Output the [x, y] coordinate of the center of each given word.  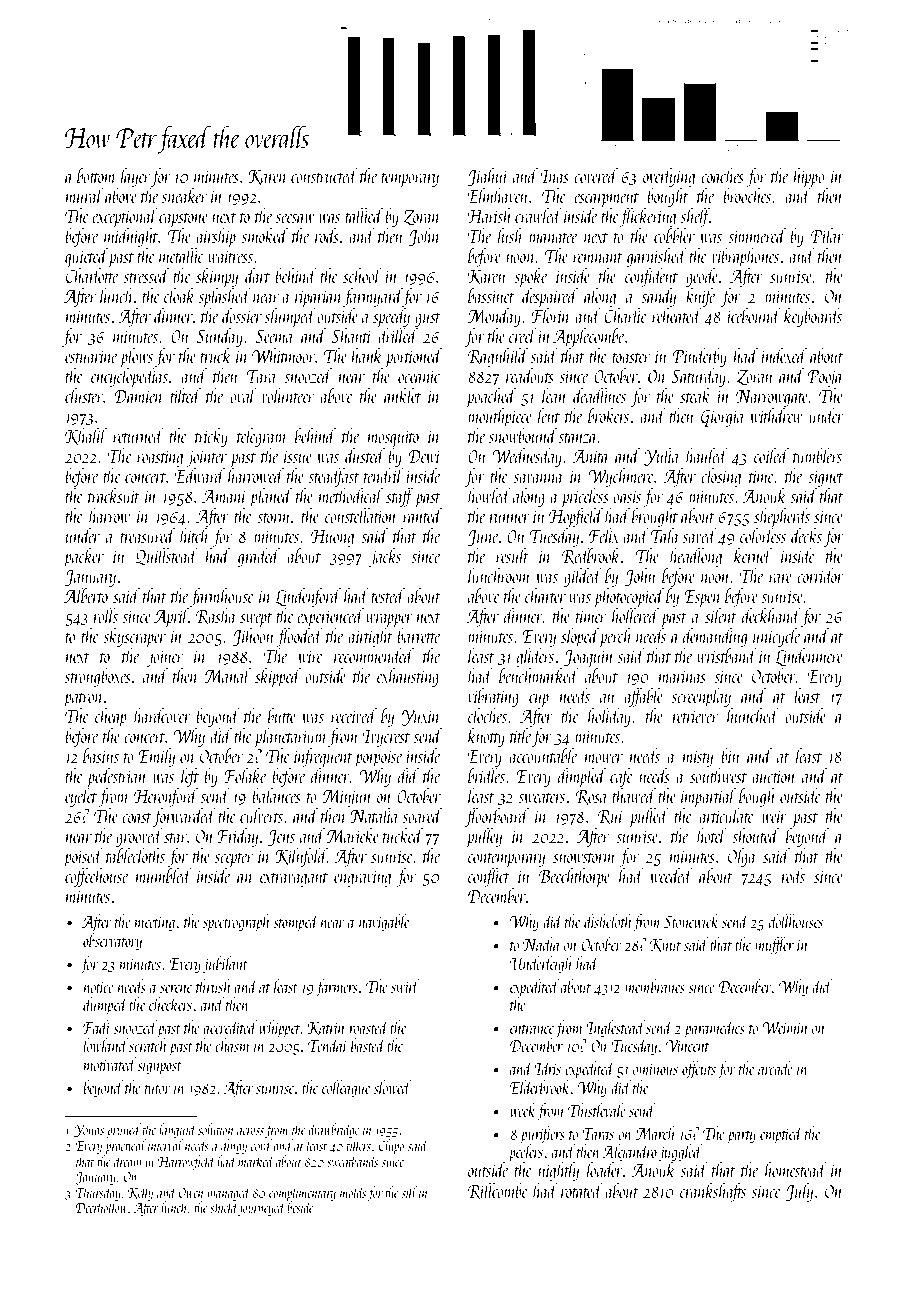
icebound [754, 315]
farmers [336, 988]
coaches [722, 175]
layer [135, 177]
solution [215, 1129]
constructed [324, 175]
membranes [655, 986]
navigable [384, 923]
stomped [296, 923]
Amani [224, 496]
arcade [775, 1068]
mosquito [393, 439]
